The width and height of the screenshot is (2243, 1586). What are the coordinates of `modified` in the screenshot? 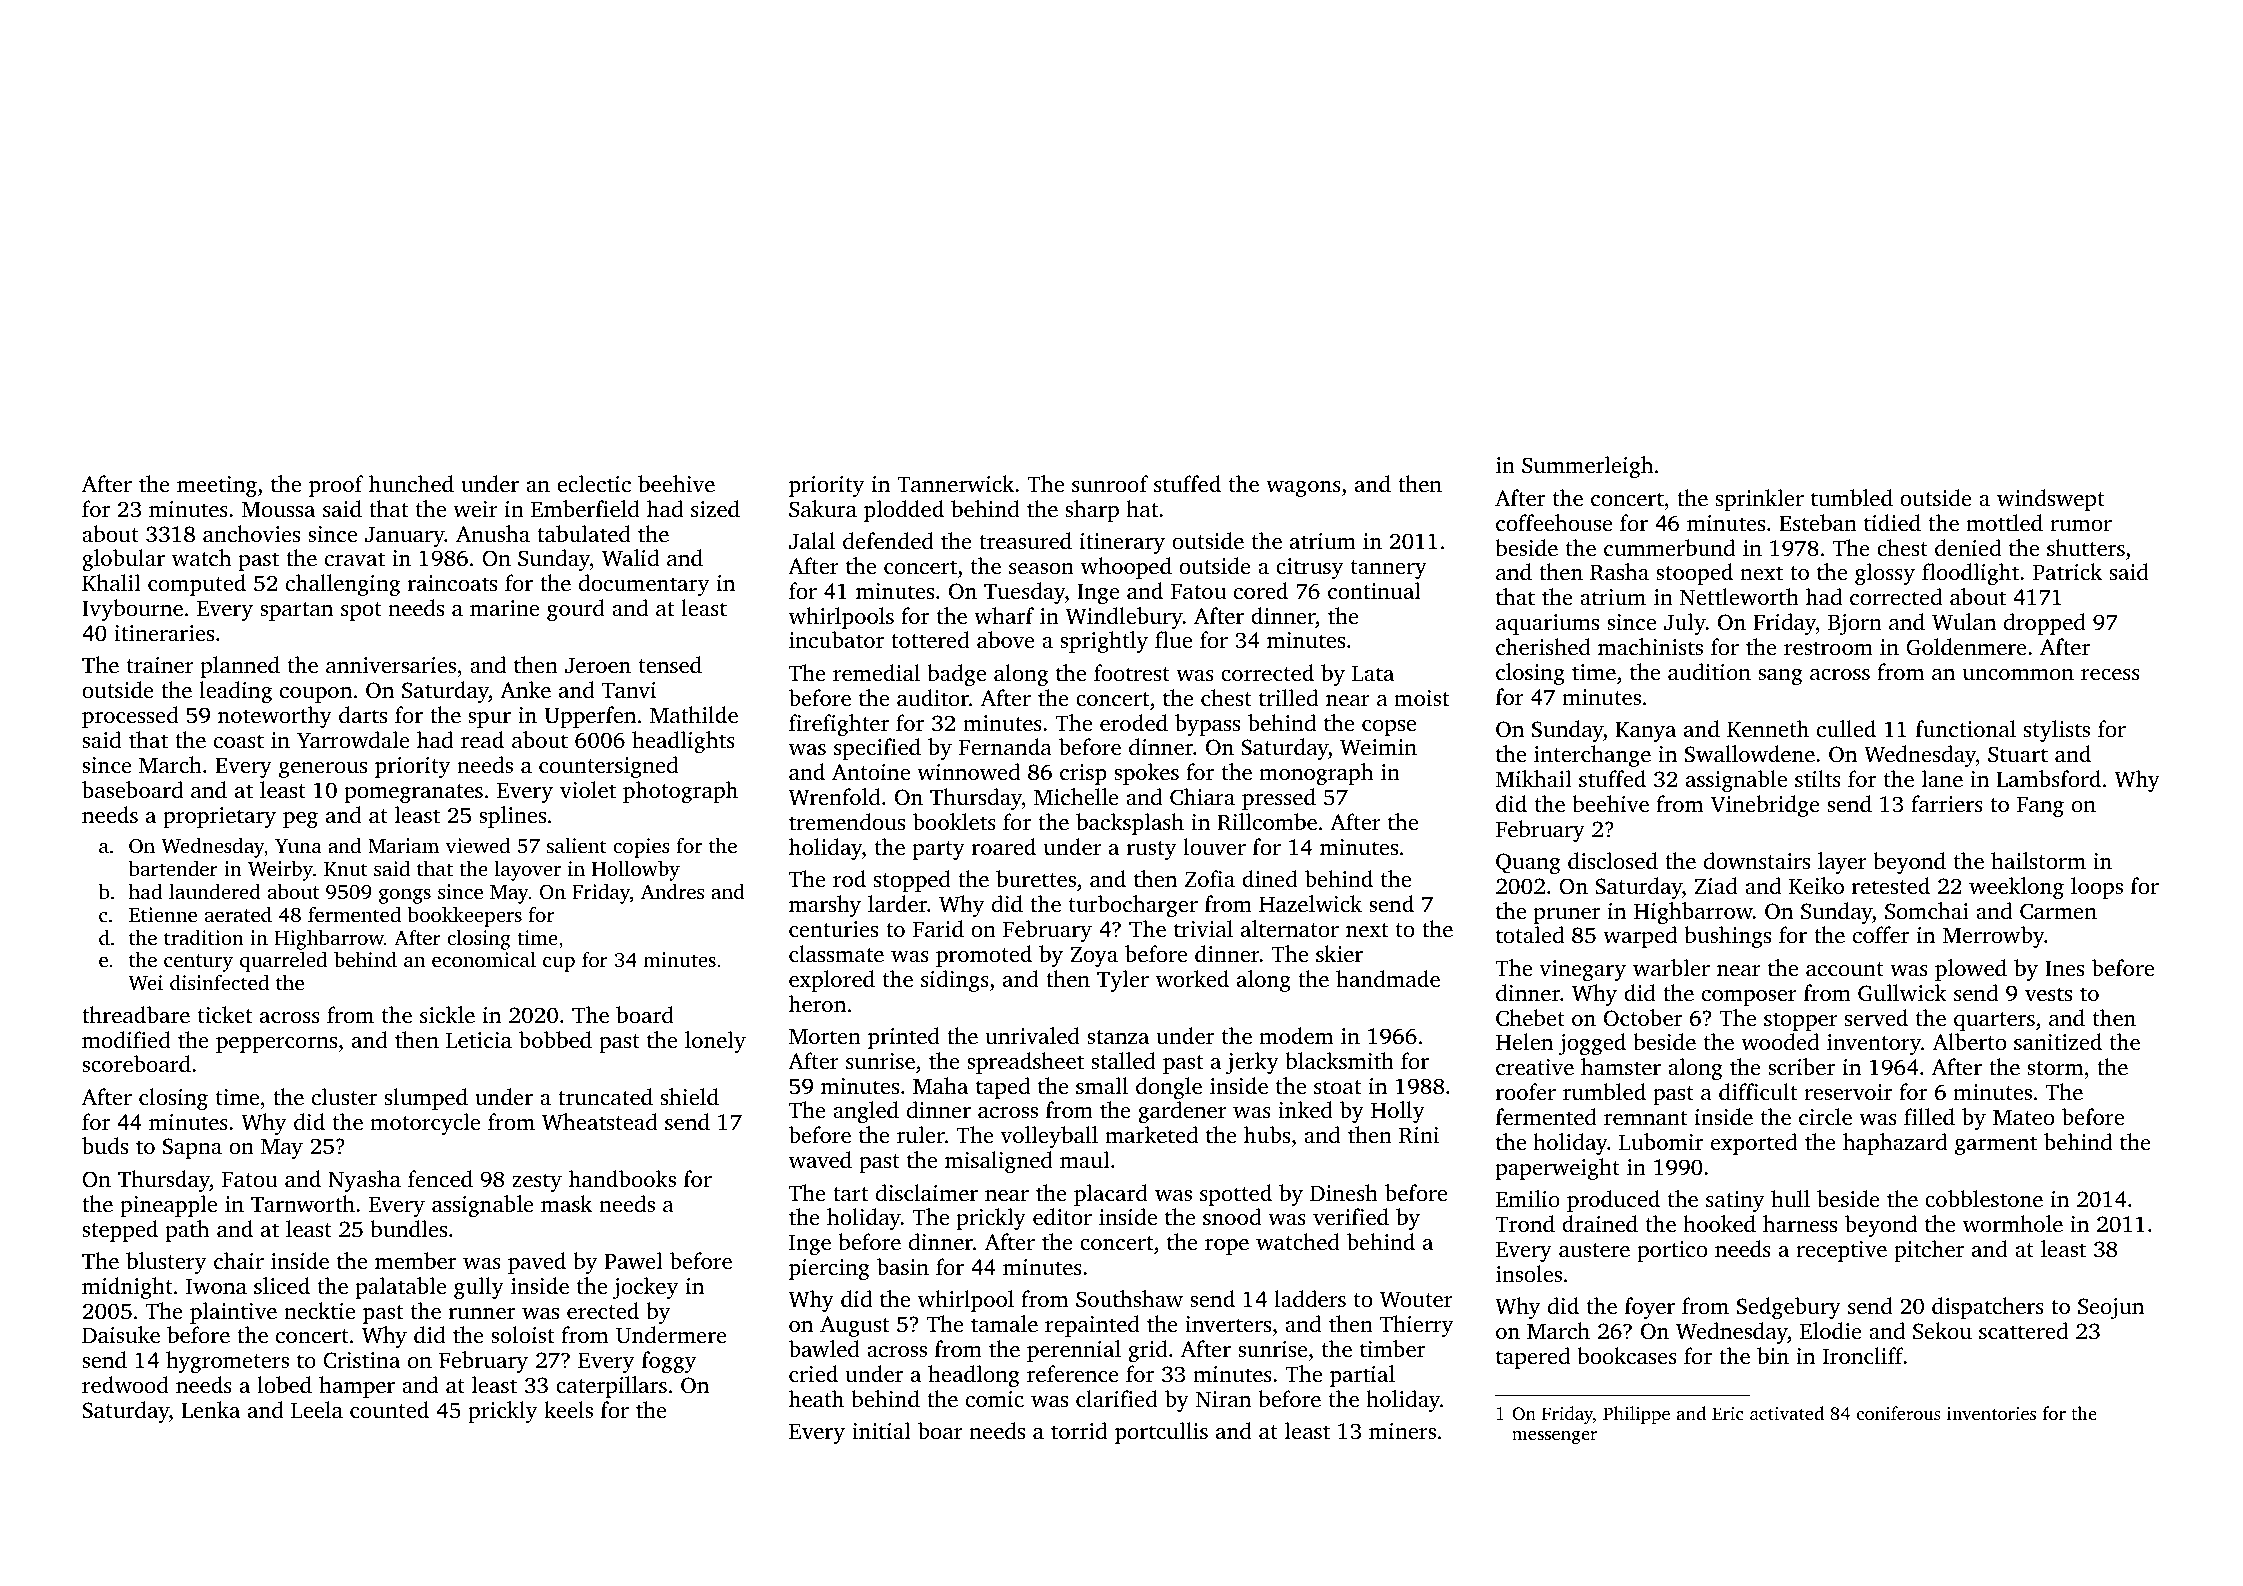 It's located at (126, 1040).
